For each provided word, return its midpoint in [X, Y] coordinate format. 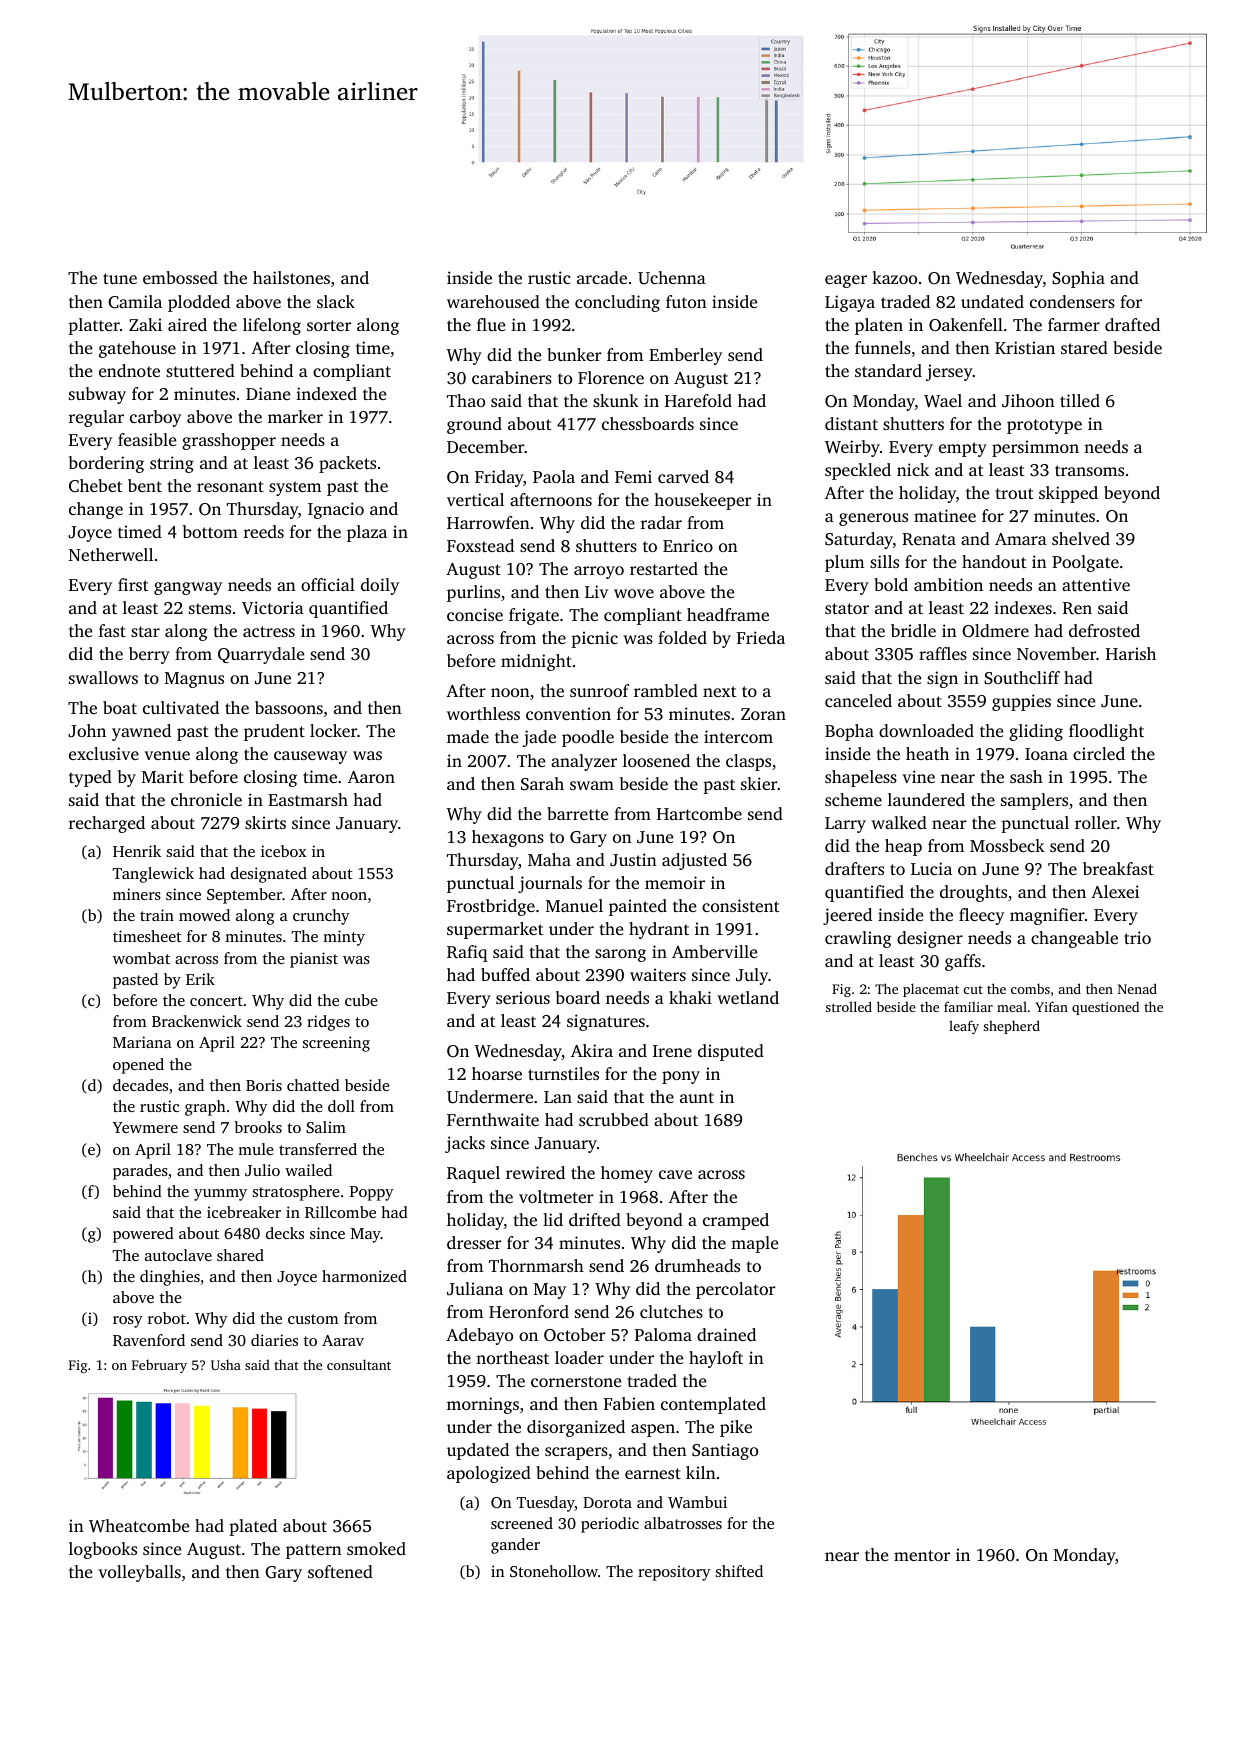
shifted [739, 1571]
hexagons [508, 838]
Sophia [1078, 279]
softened [340, 1571]
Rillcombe [340, 1212]
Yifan [1051, 1006]
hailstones [291, 277]
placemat [931, 990]
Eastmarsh [308, 799]
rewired [535, 1172]
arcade [602, 277]
